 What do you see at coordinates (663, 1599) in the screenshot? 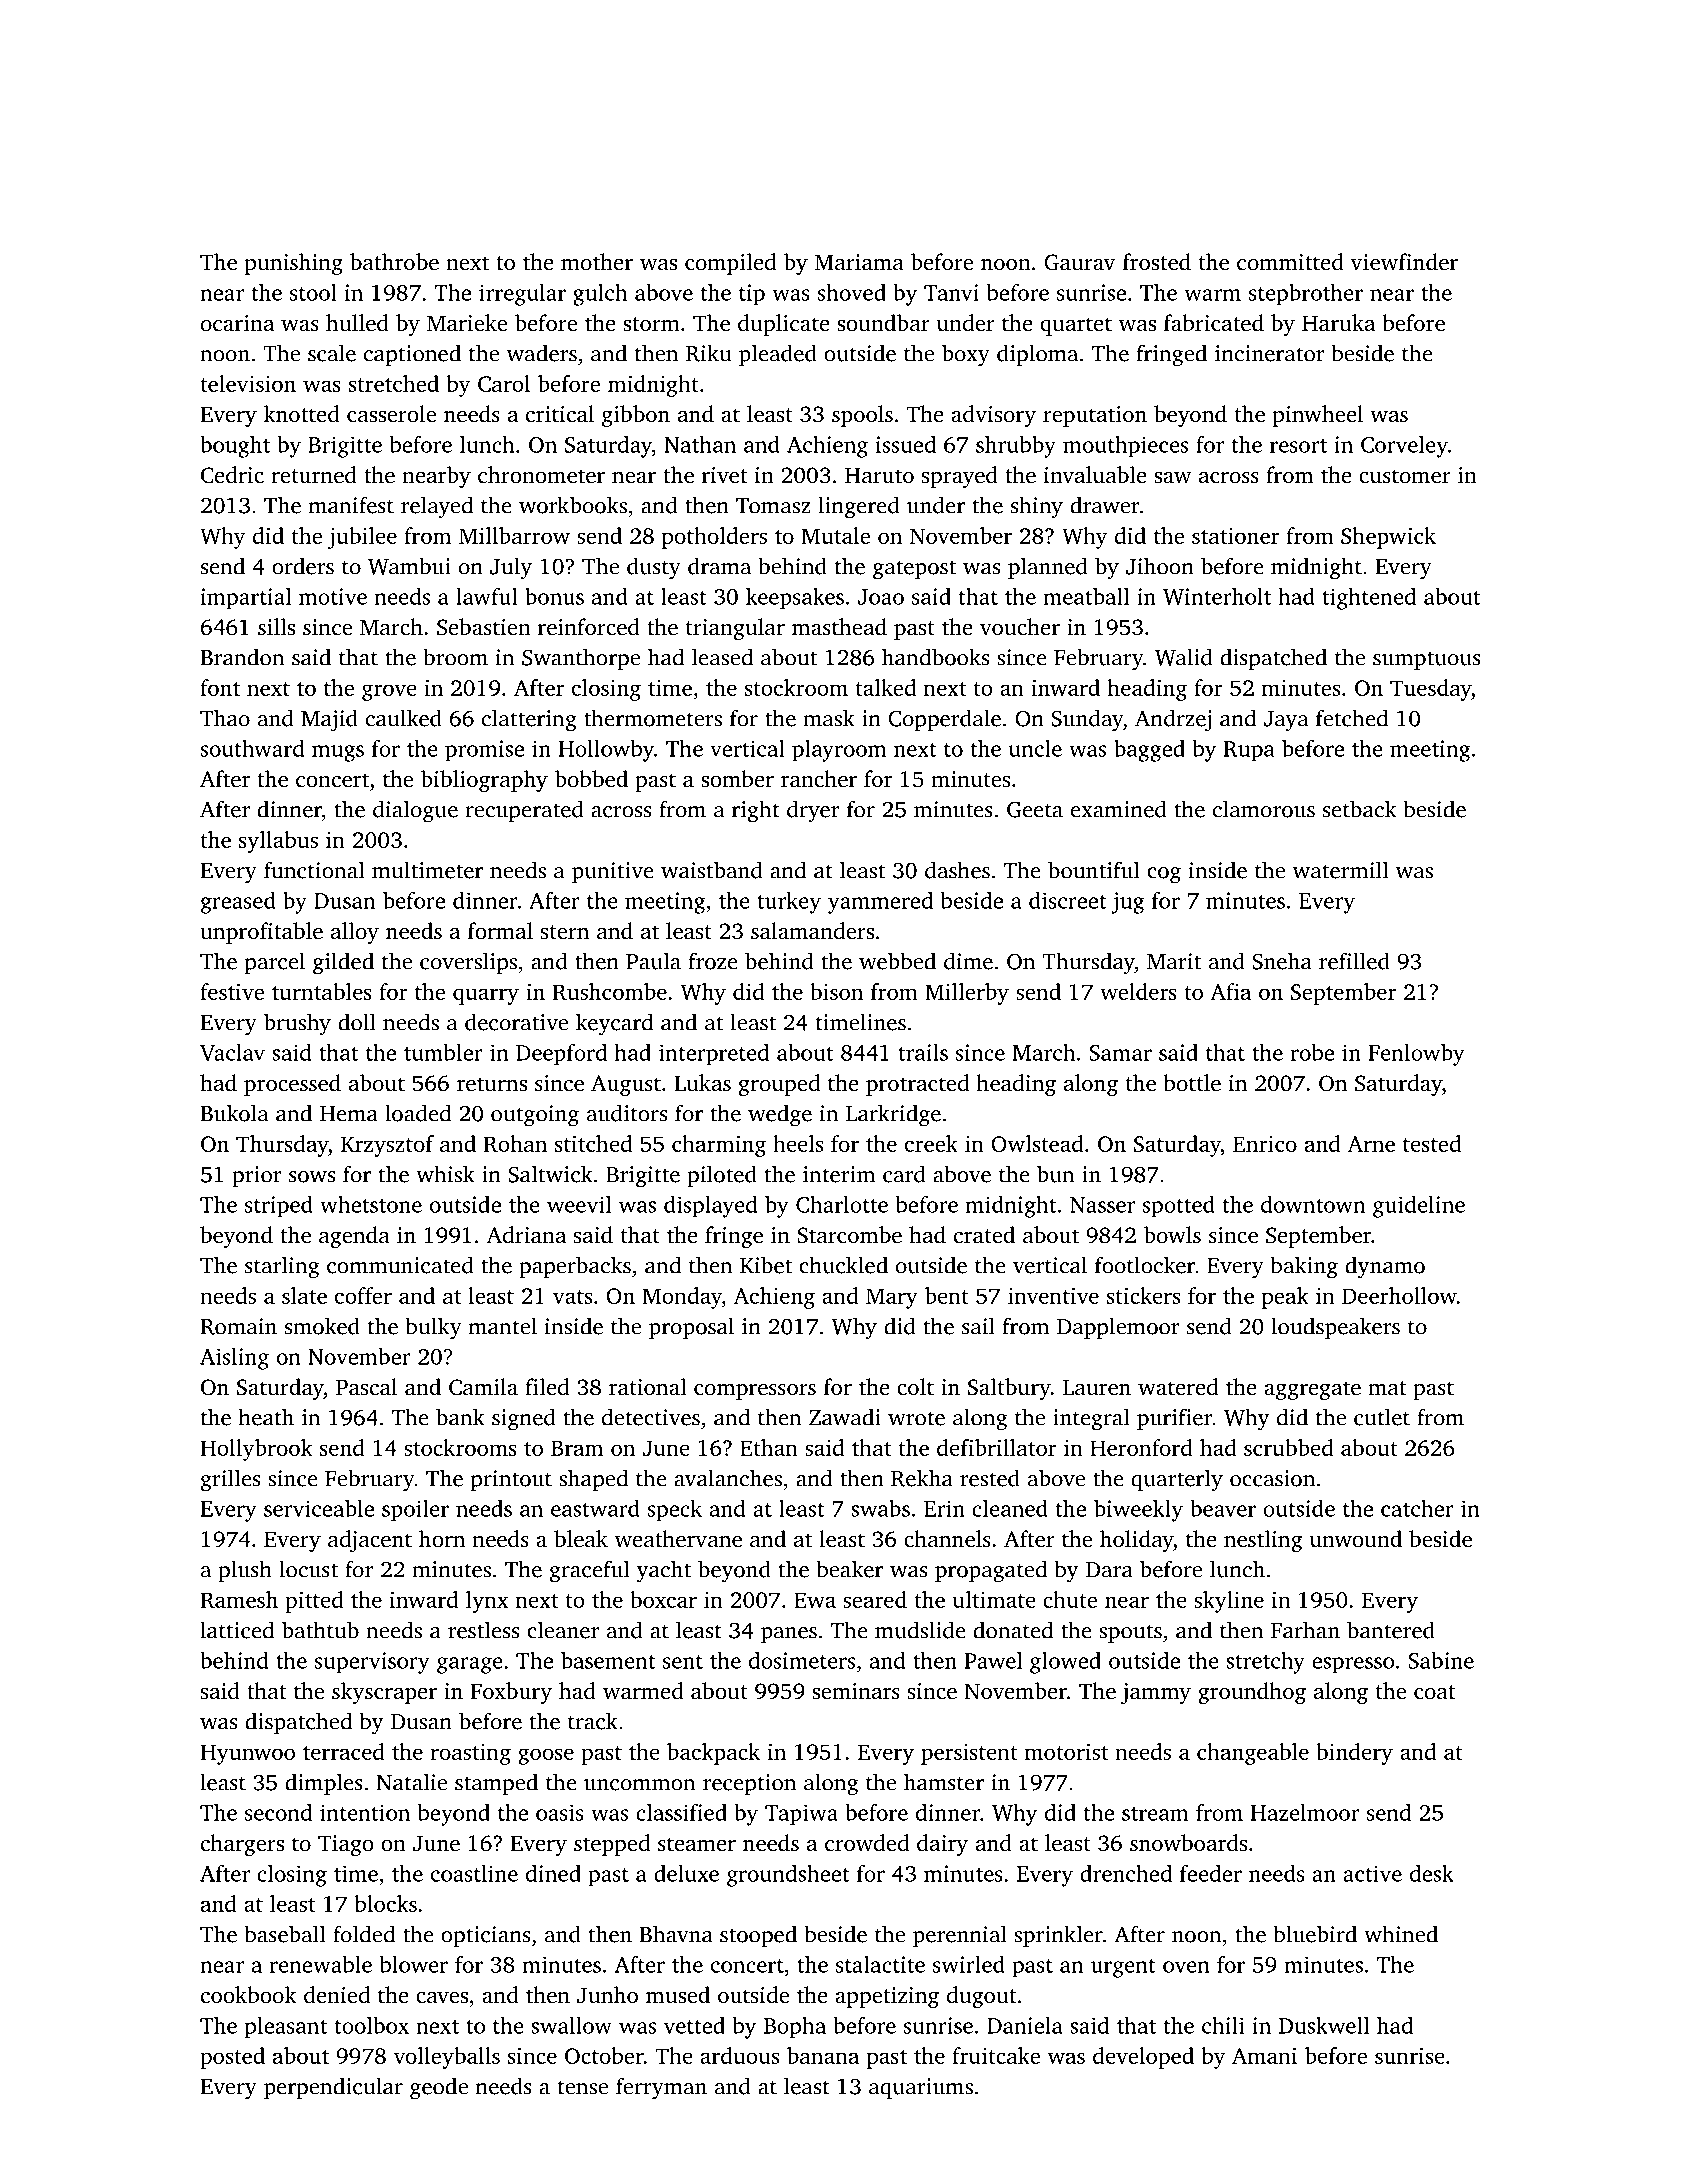
I see `boxcar` at bounding box center [663, 1599].
